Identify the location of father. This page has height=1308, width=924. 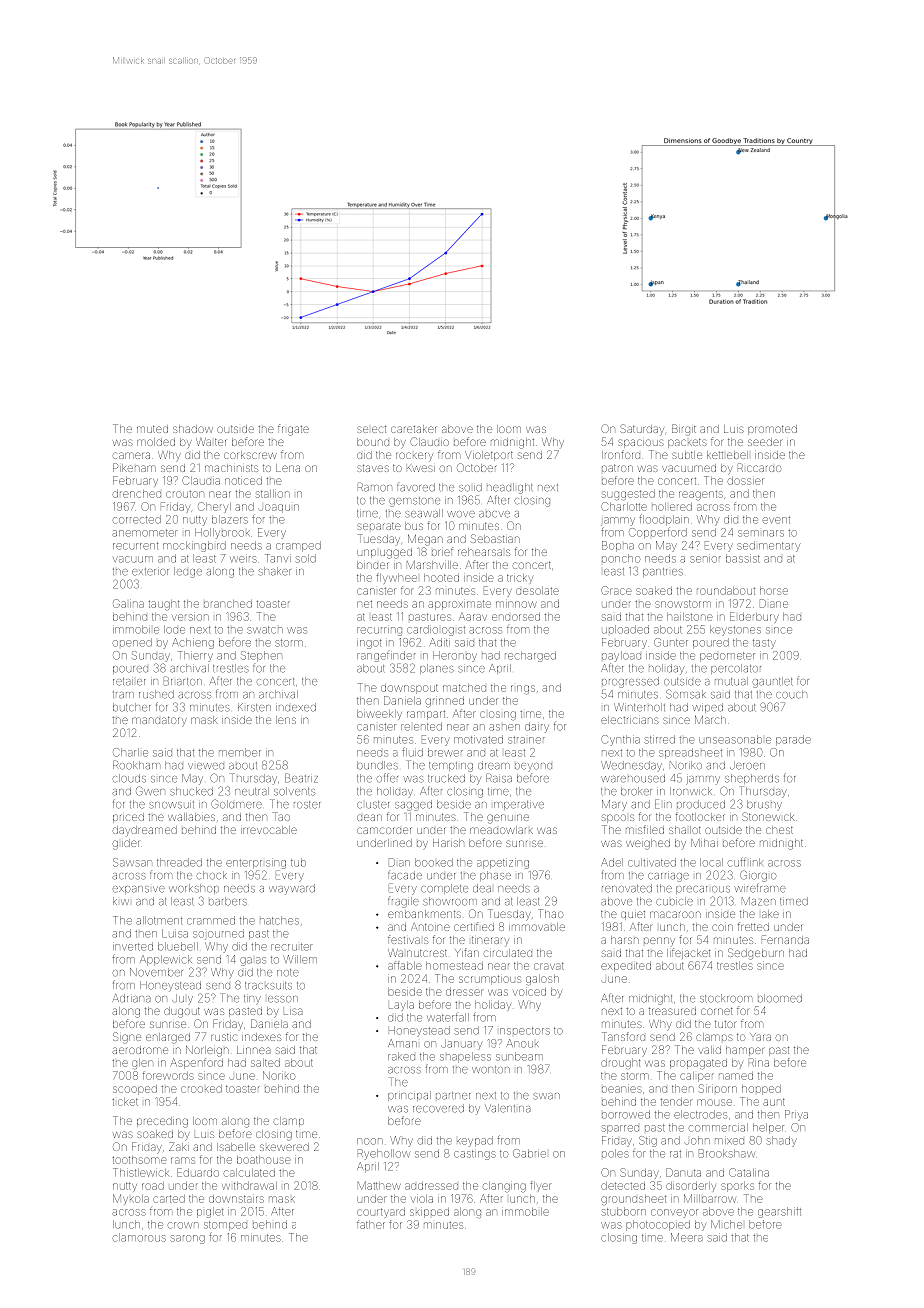
(371, 1224).
